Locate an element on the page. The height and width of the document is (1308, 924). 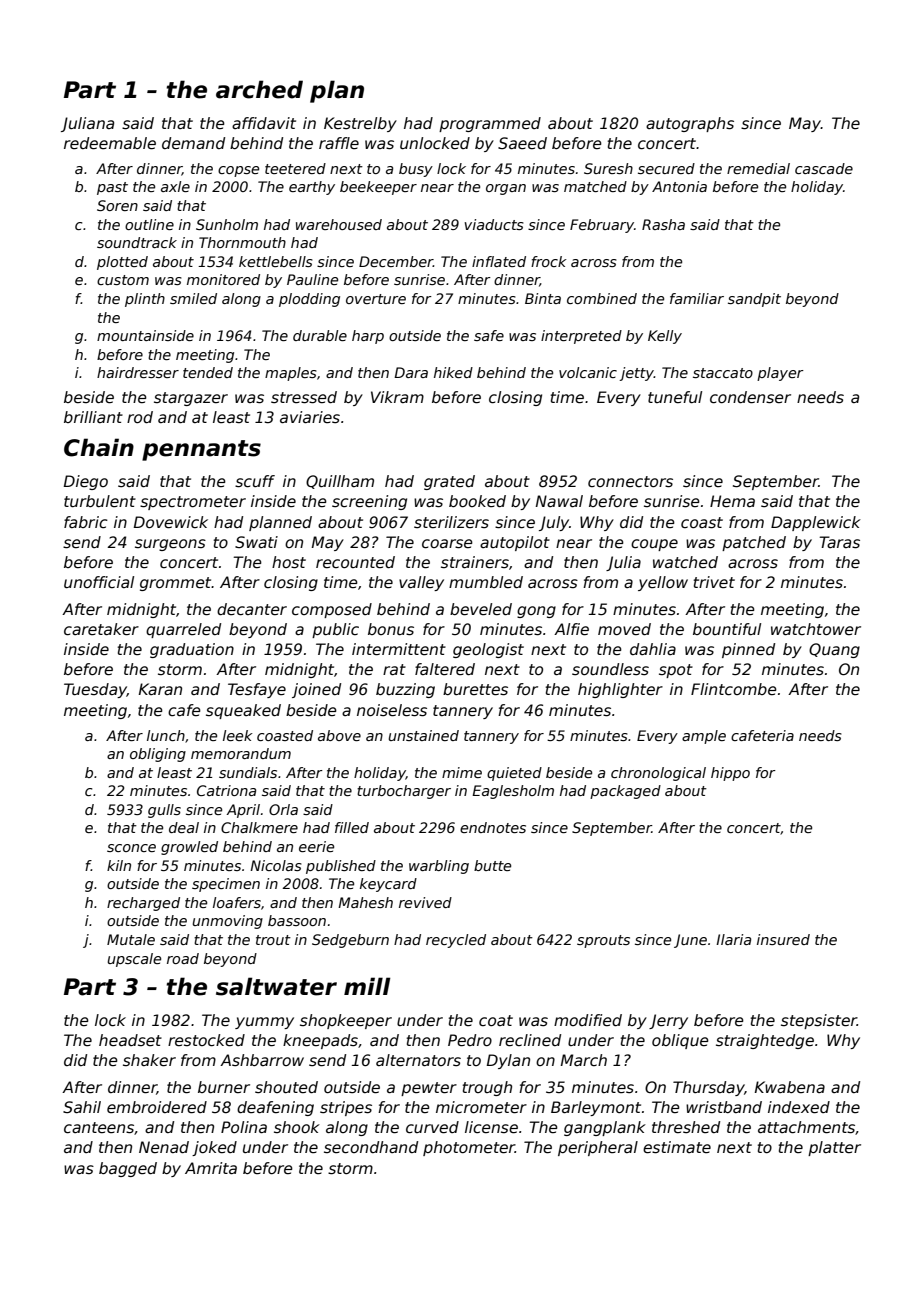
autographs is located at coordinates (690, 124).
